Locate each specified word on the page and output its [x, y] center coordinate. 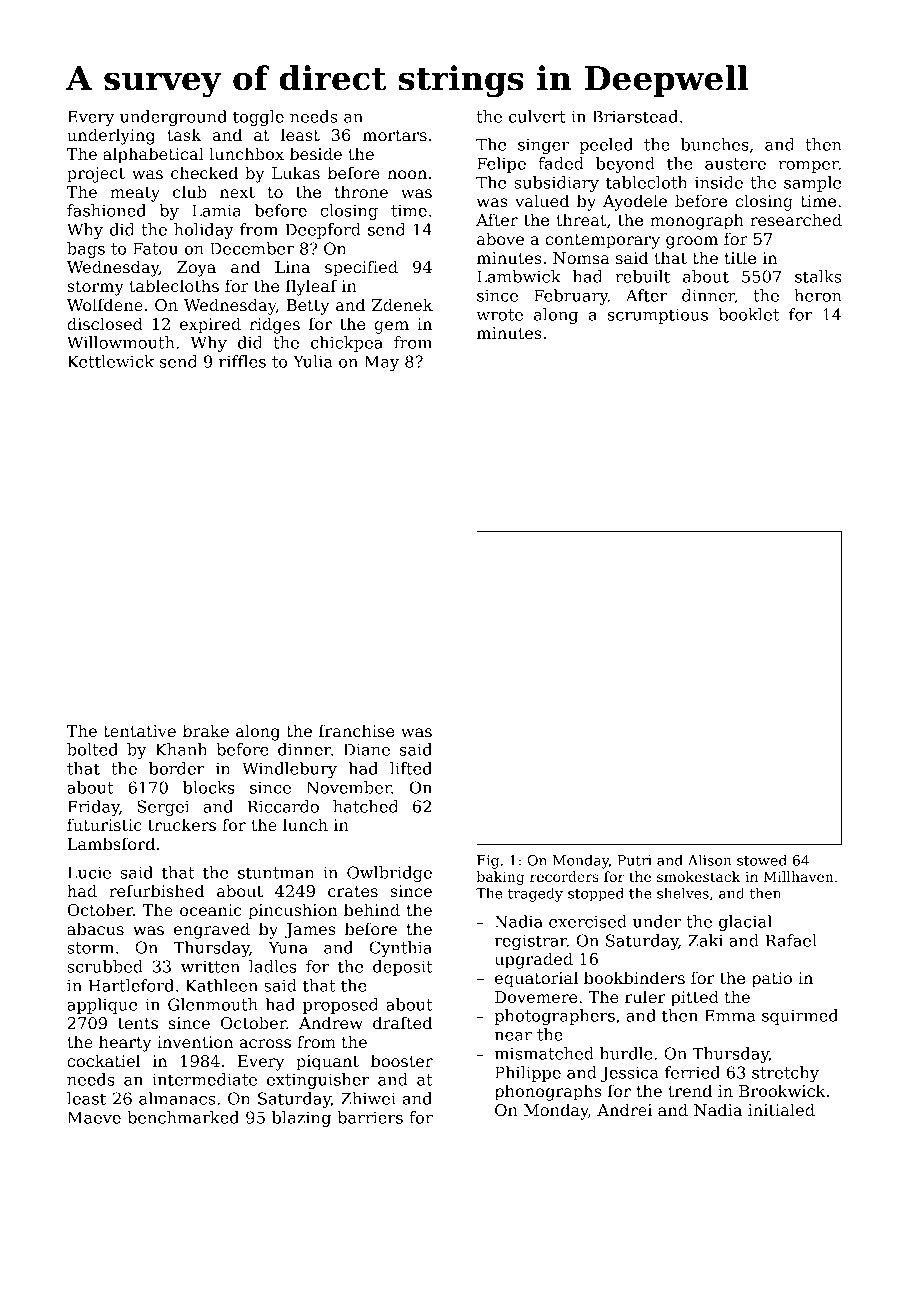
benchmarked [183, 1117]
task [184, 134]
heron [818, 295]
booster [402, 1060]
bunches [715, 144]
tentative [140, 731]
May [381, 363]
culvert [537, 116]
